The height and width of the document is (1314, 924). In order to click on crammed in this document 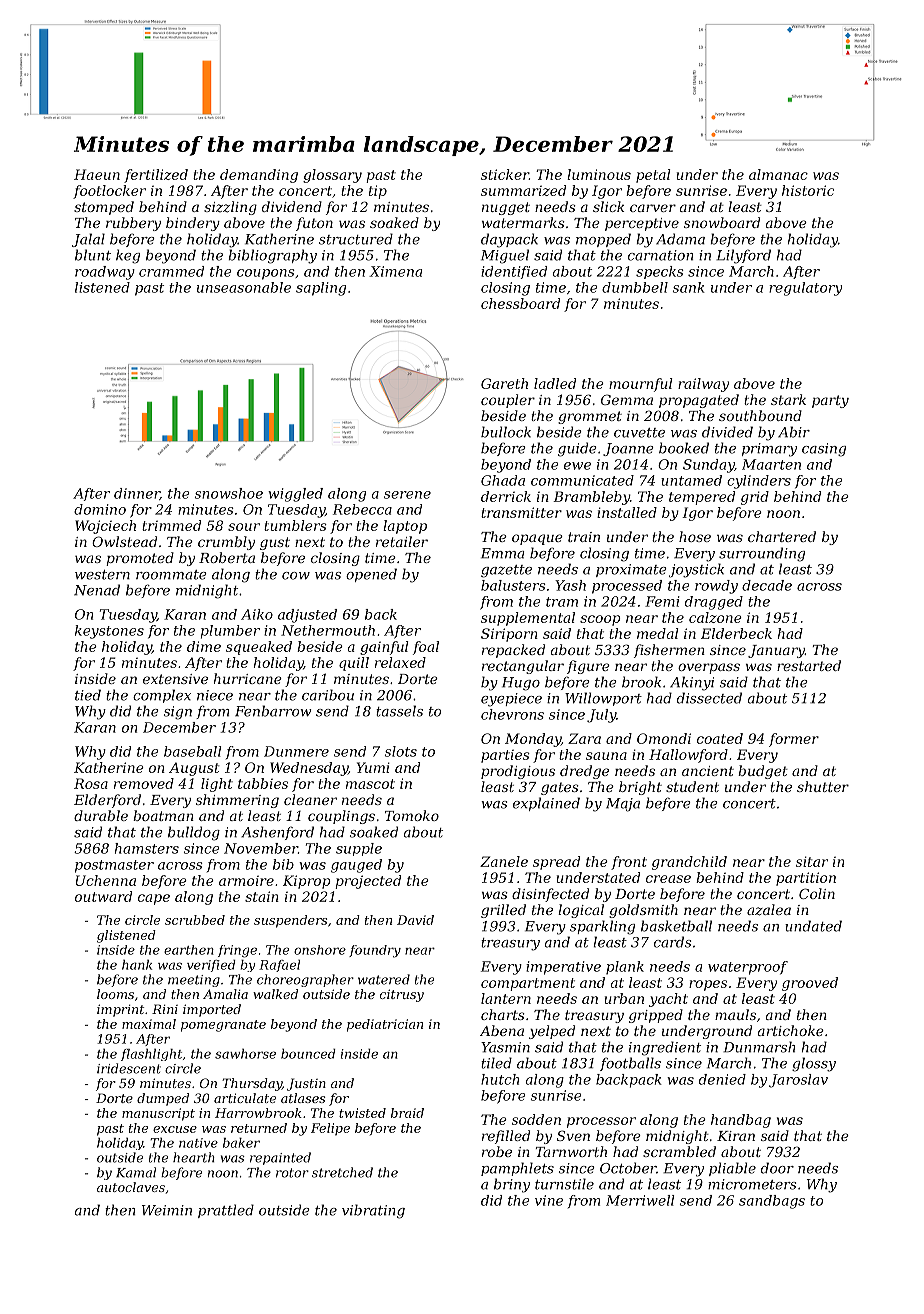, I will do `click(171, 271)`.
